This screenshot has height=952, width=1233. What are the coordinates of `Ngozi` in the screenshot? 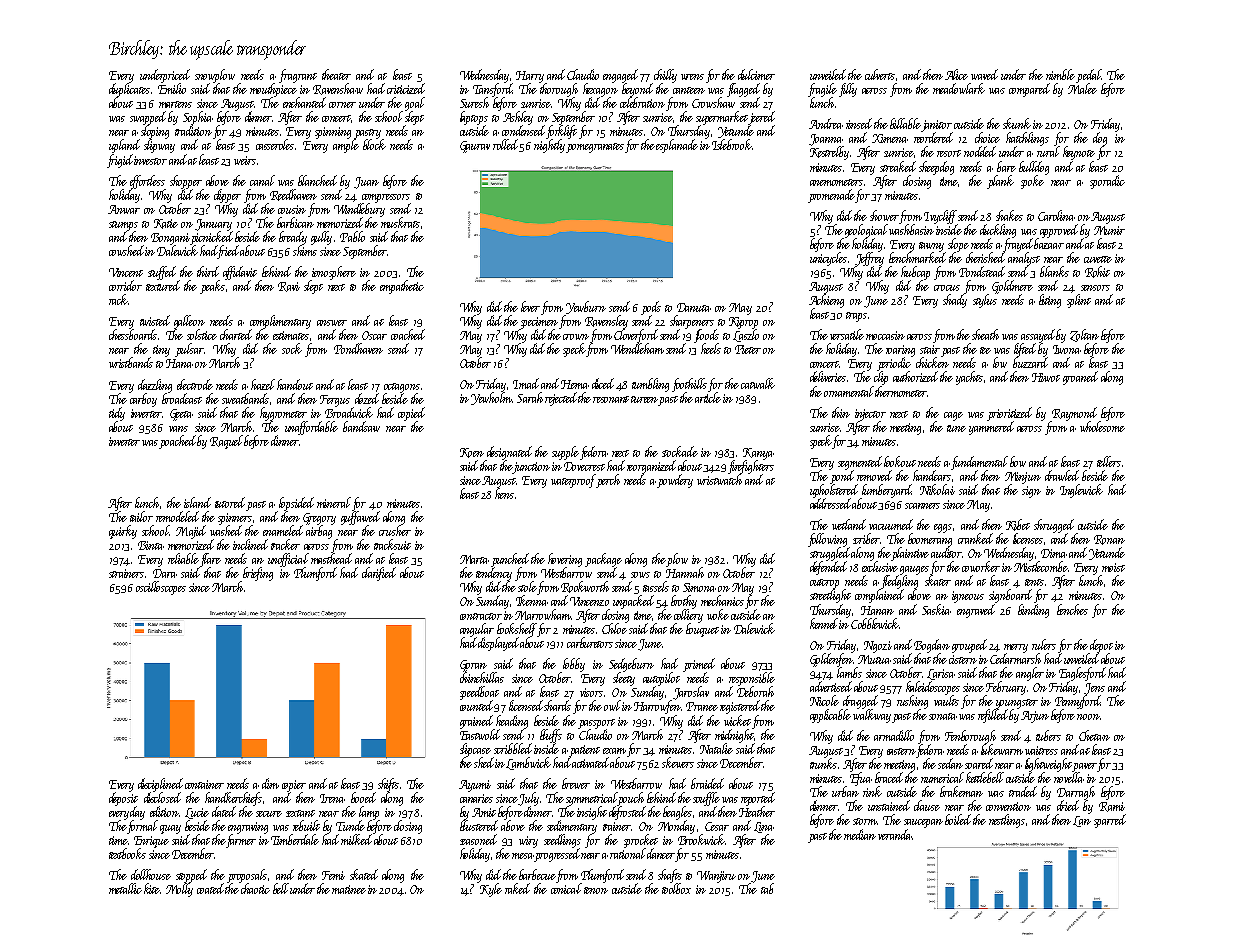 It's located at (878, 647).
